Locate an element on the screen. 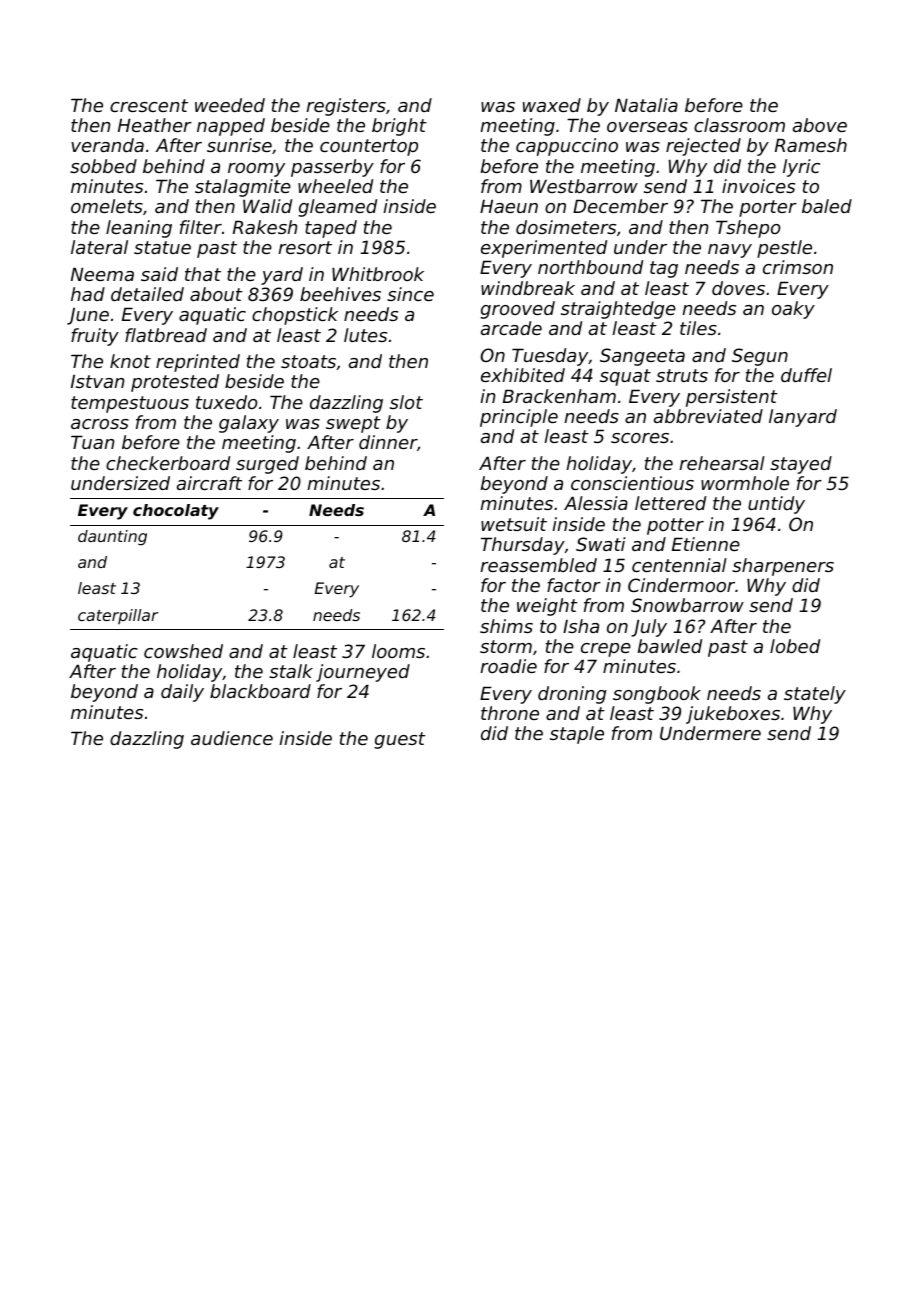  caterpillar is located at coordinates (118, 616).
